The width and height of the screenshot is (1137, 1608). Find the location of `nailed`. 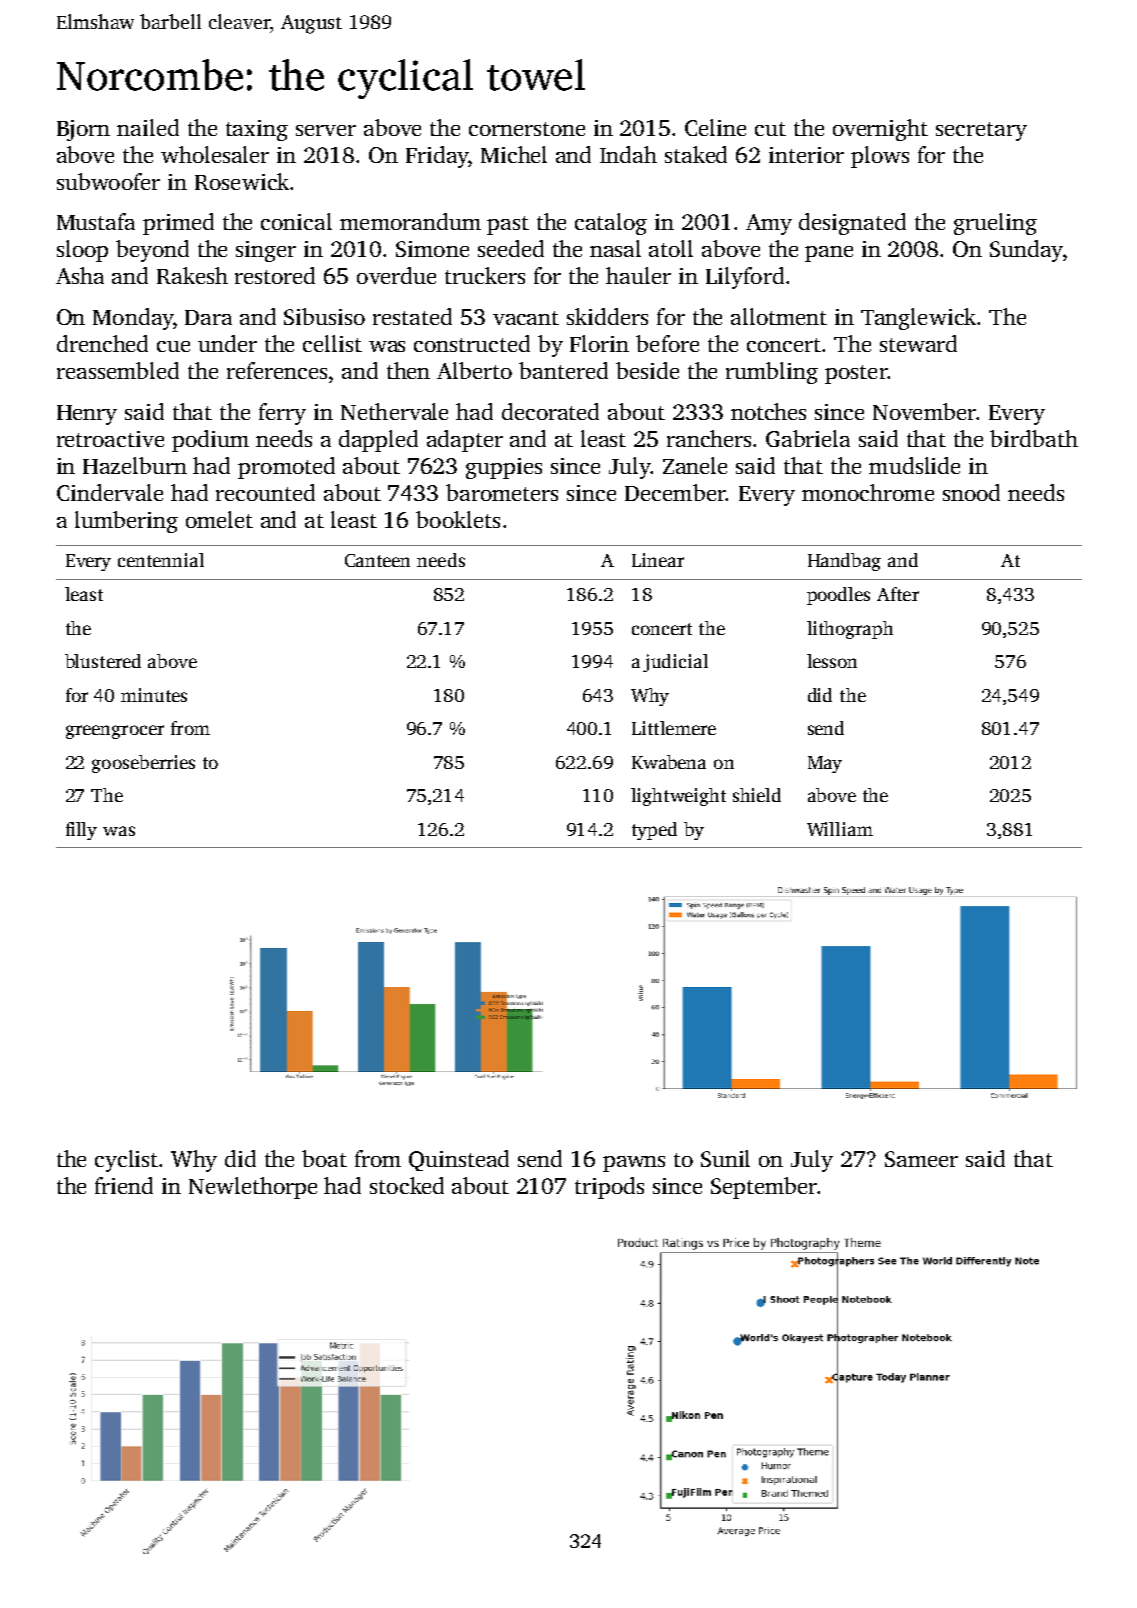

nailed is located at coordinates (148, 127).
